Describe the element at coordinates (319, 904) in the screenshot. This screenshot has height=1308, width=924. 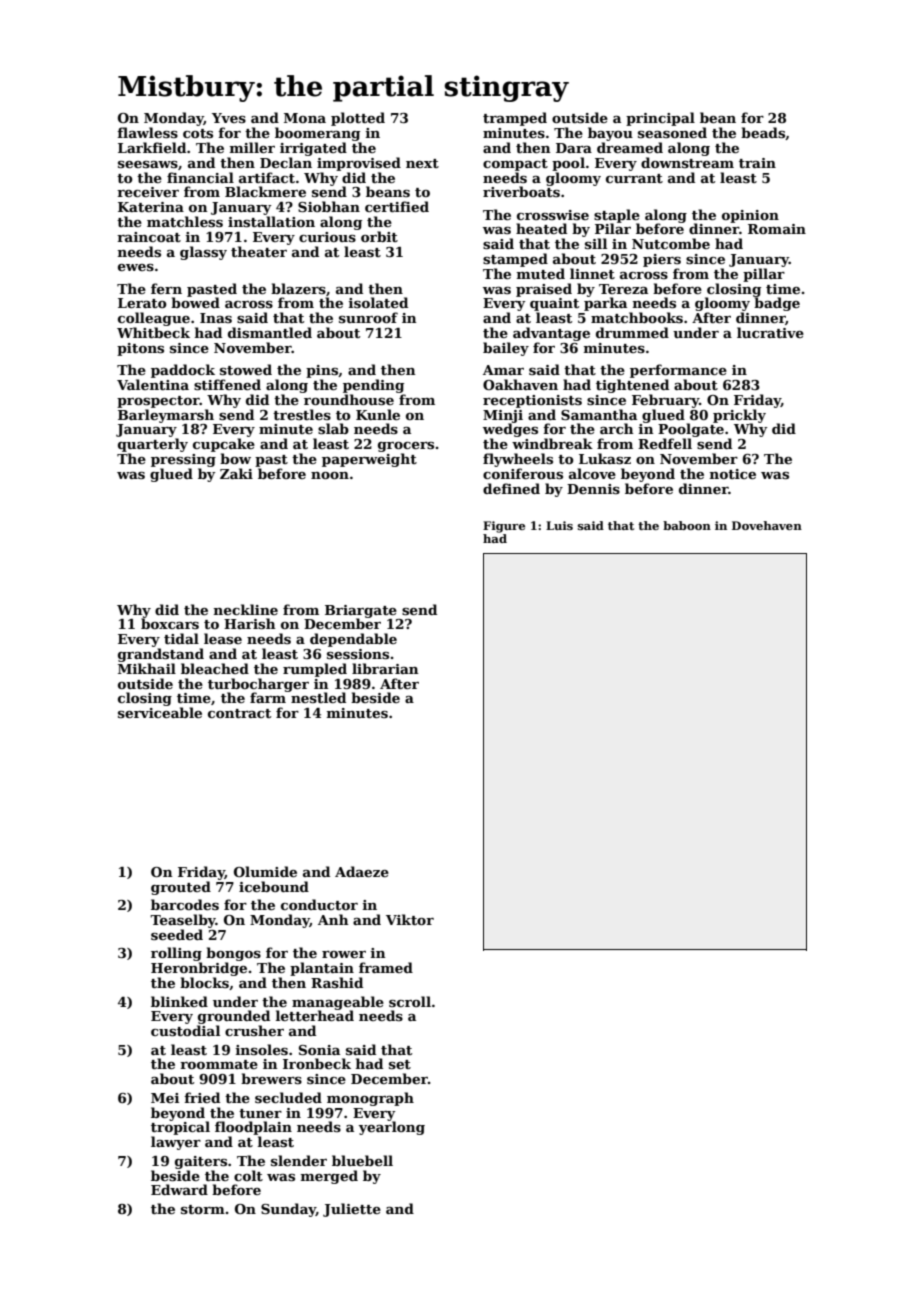
I see `conductor` at that location.
